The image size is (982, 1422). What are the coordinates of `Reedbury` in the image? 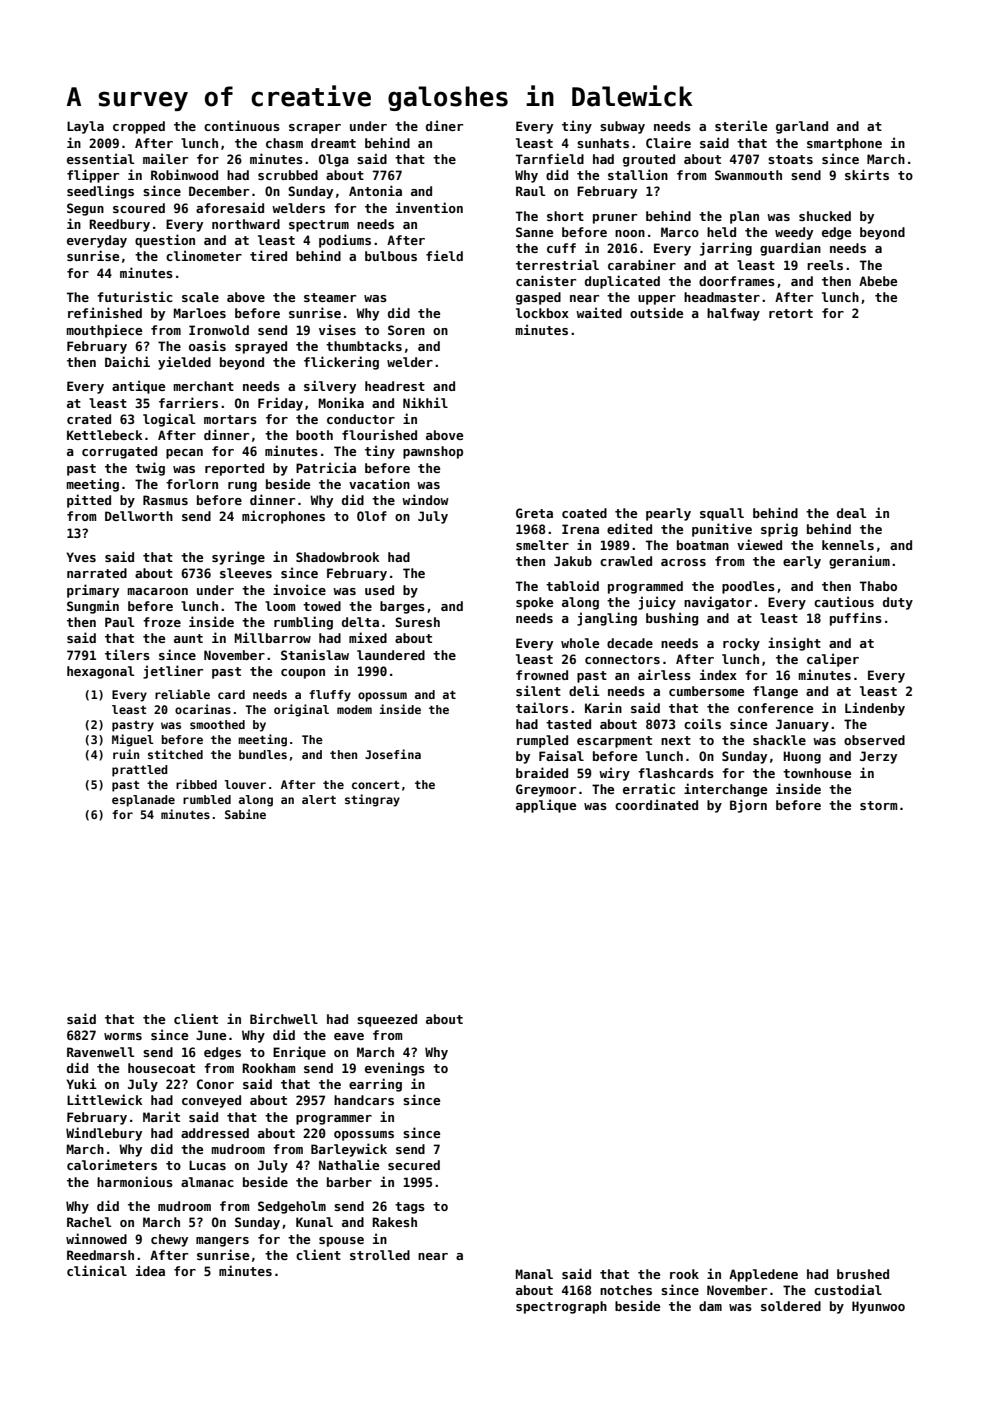 It's located at (119, 225).
